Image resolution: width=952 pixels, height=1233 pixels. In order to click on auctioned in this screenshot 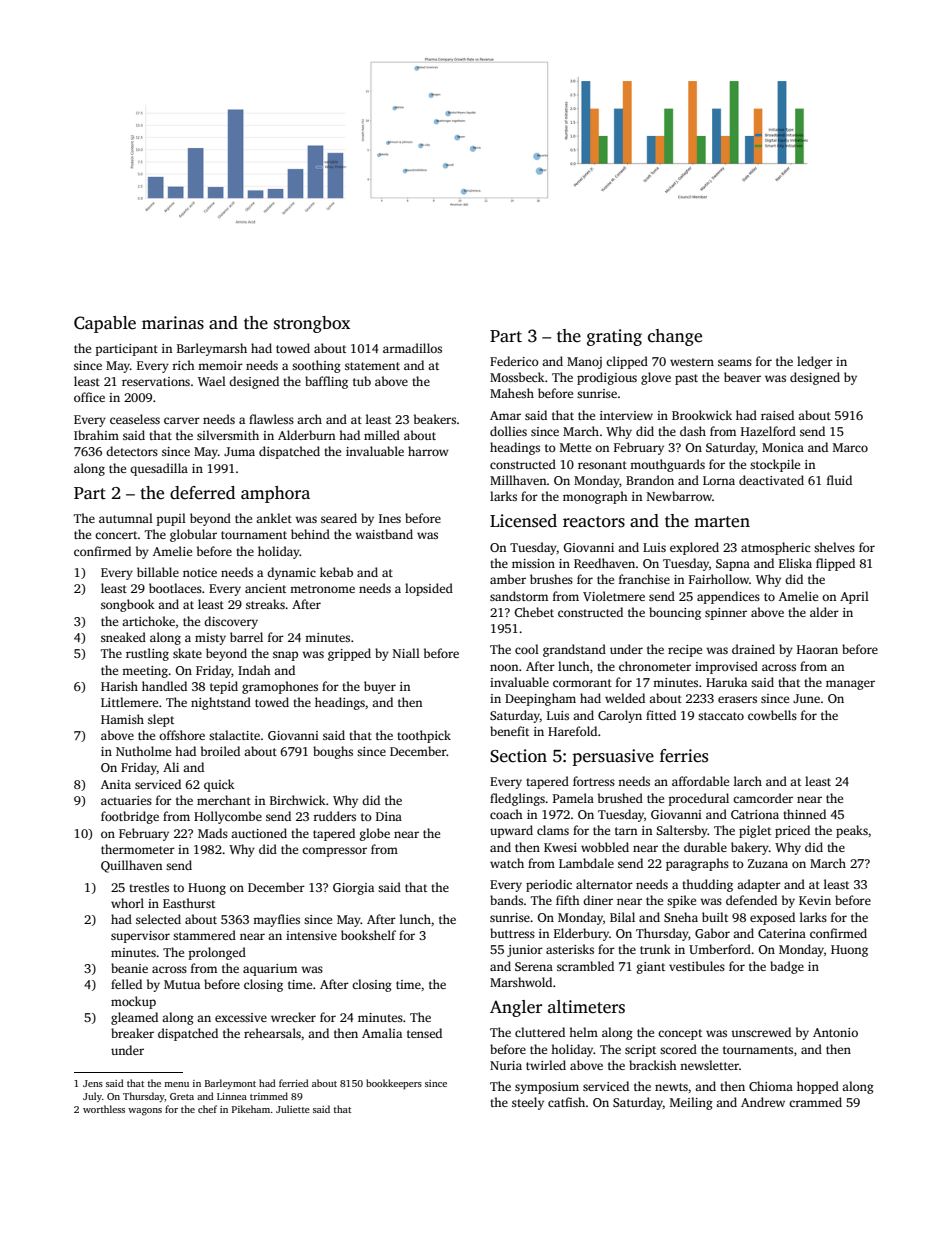, I will do `click(259, 833)`.
